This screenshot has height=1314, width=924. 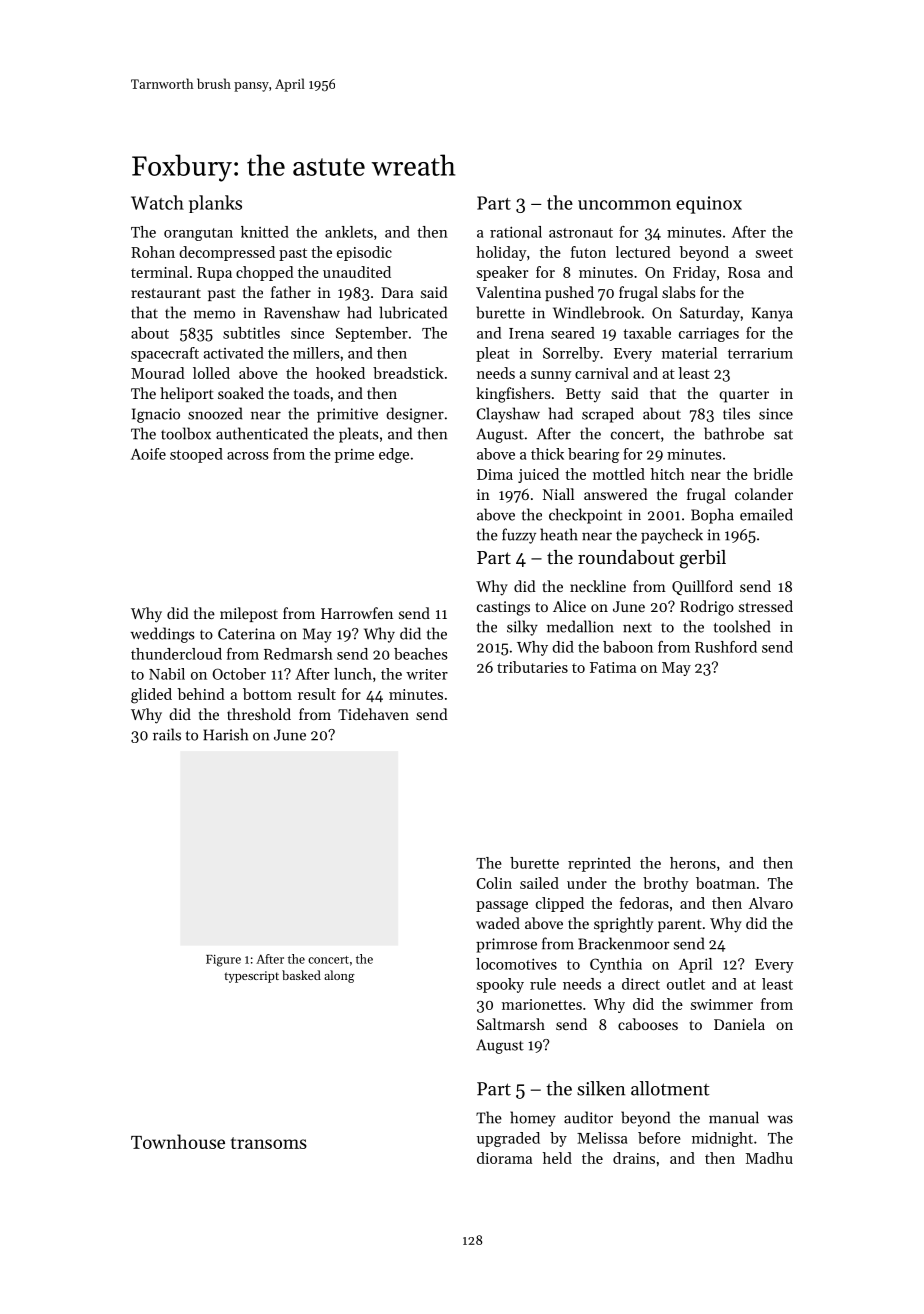 What do you see at coordinates (153, 252) in the screenshot?
I see `Rohan` at bounding box center [153, 252].
